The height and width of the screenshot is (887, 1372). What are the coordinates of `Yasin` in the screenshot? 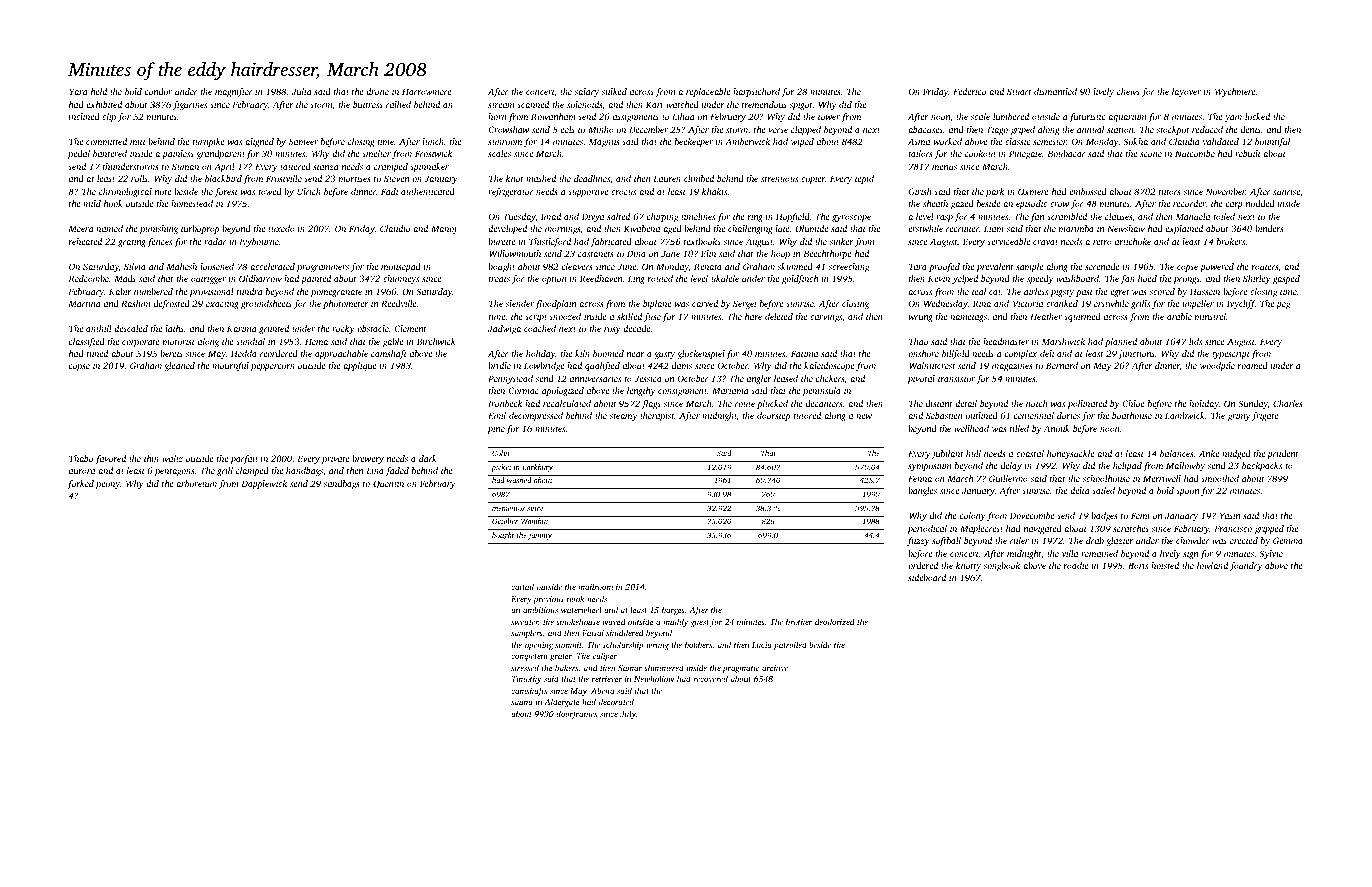 It's located at (1230, 515).
